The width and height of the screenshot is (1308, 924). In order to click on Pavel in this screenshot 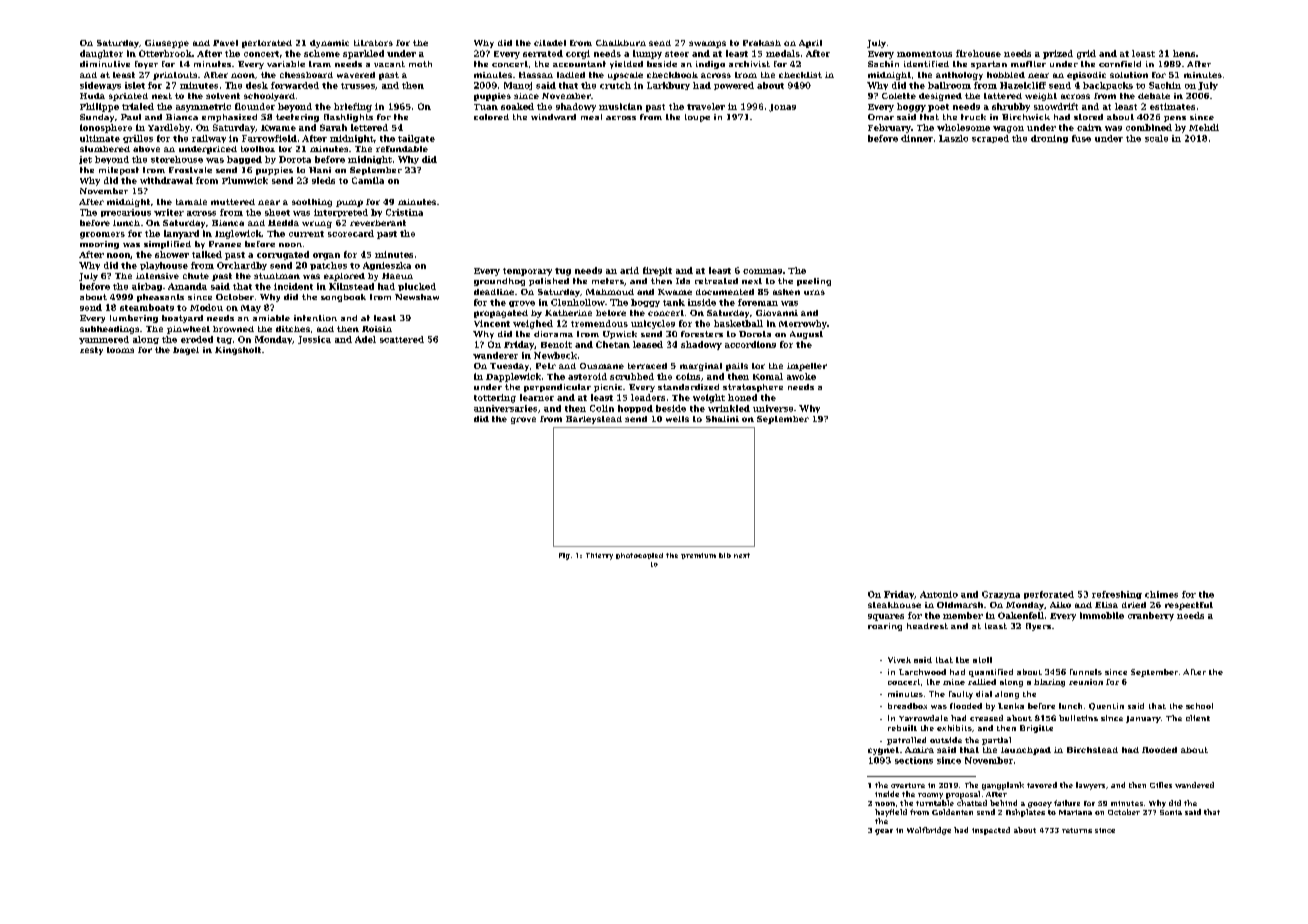, I will do `click(225, 43)`.
